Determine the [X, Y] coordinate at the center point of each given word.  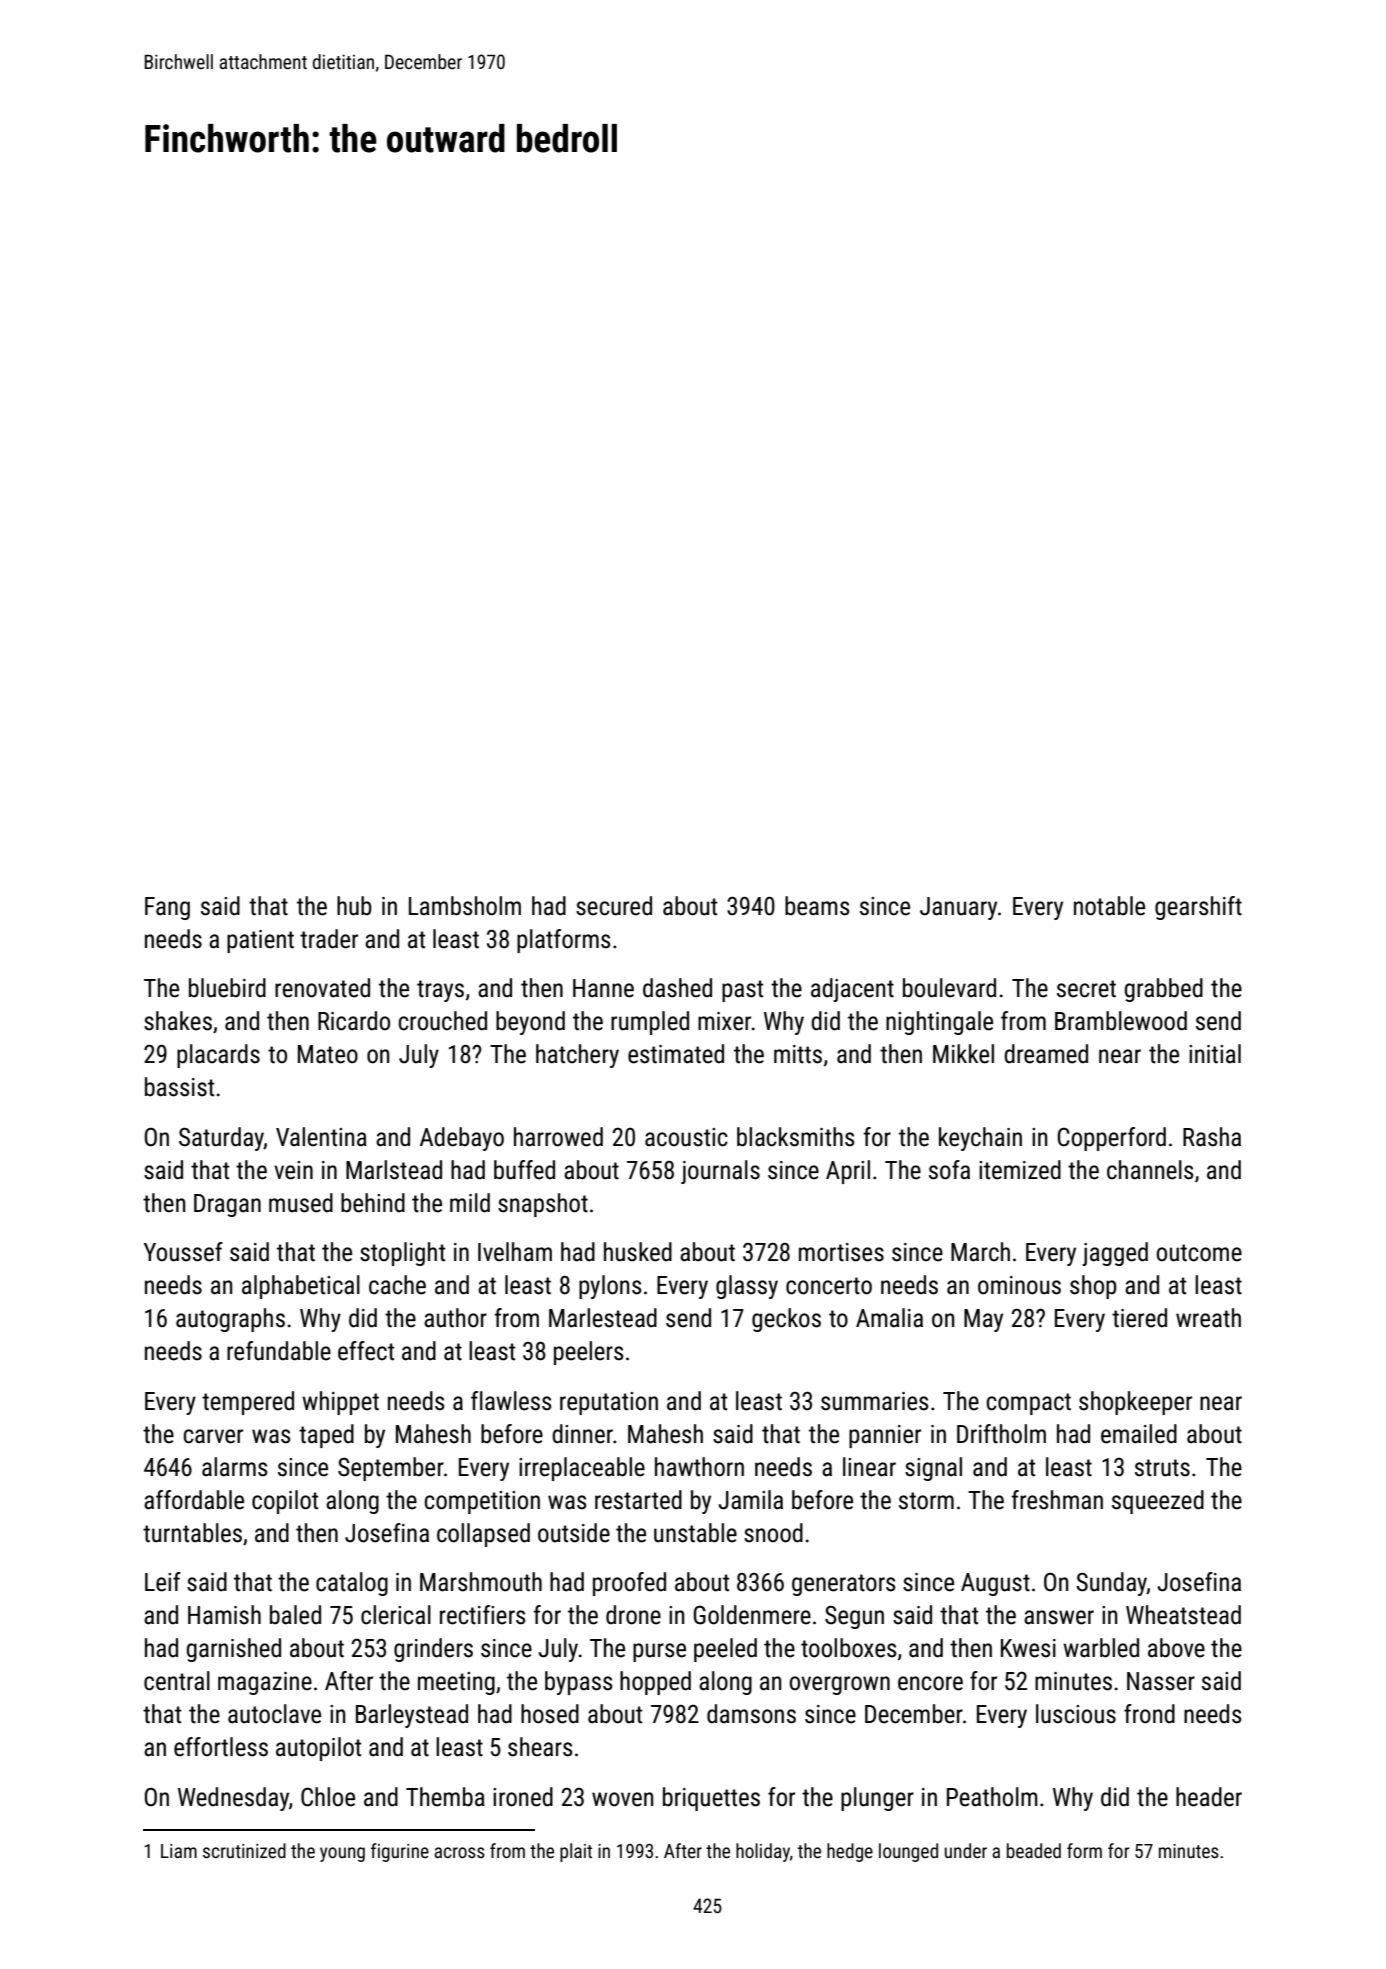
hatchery [577, 1056]
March [980, 1252]
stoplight [402, 1254]
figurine [400, 1852]
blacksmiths [796, 1137]
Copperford [1112, 1139]
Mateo [328, 1054]
